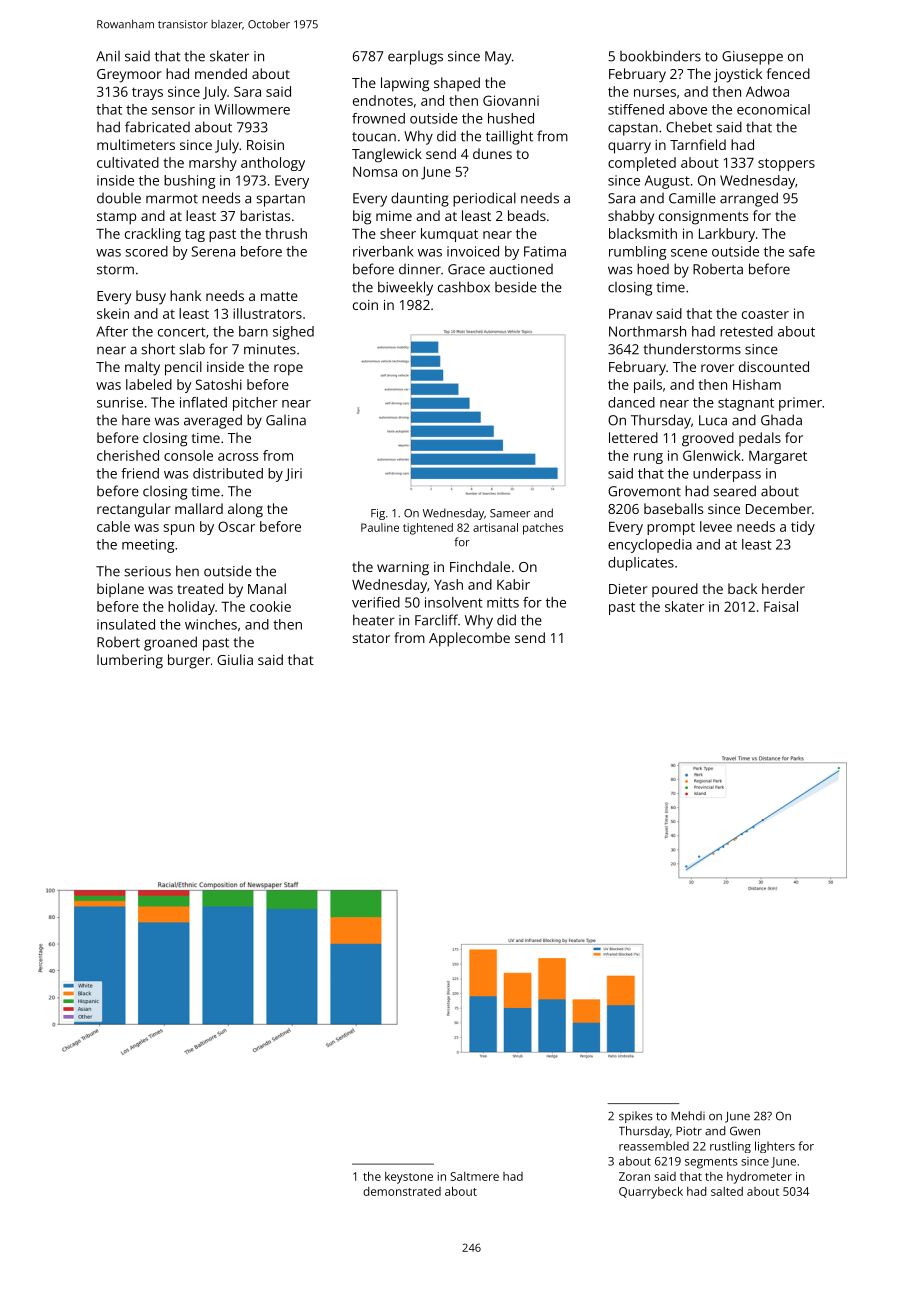  What do you see at coordinates (464, 287) in the image?
I see `cashbox` at bounding box center [464, 287].
